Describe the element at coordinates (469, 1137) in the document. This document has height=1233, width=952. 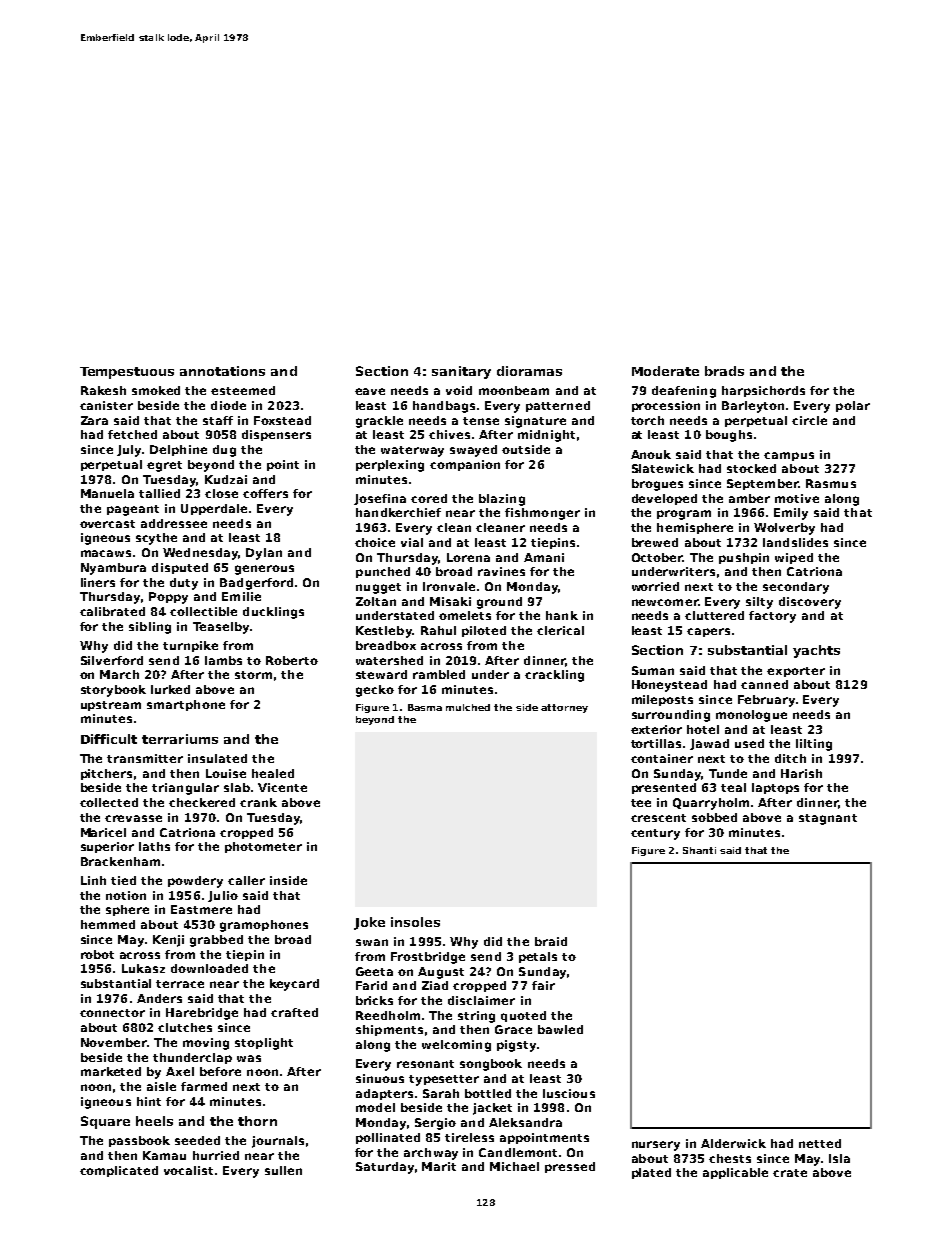
I see `tireless` at that location.
